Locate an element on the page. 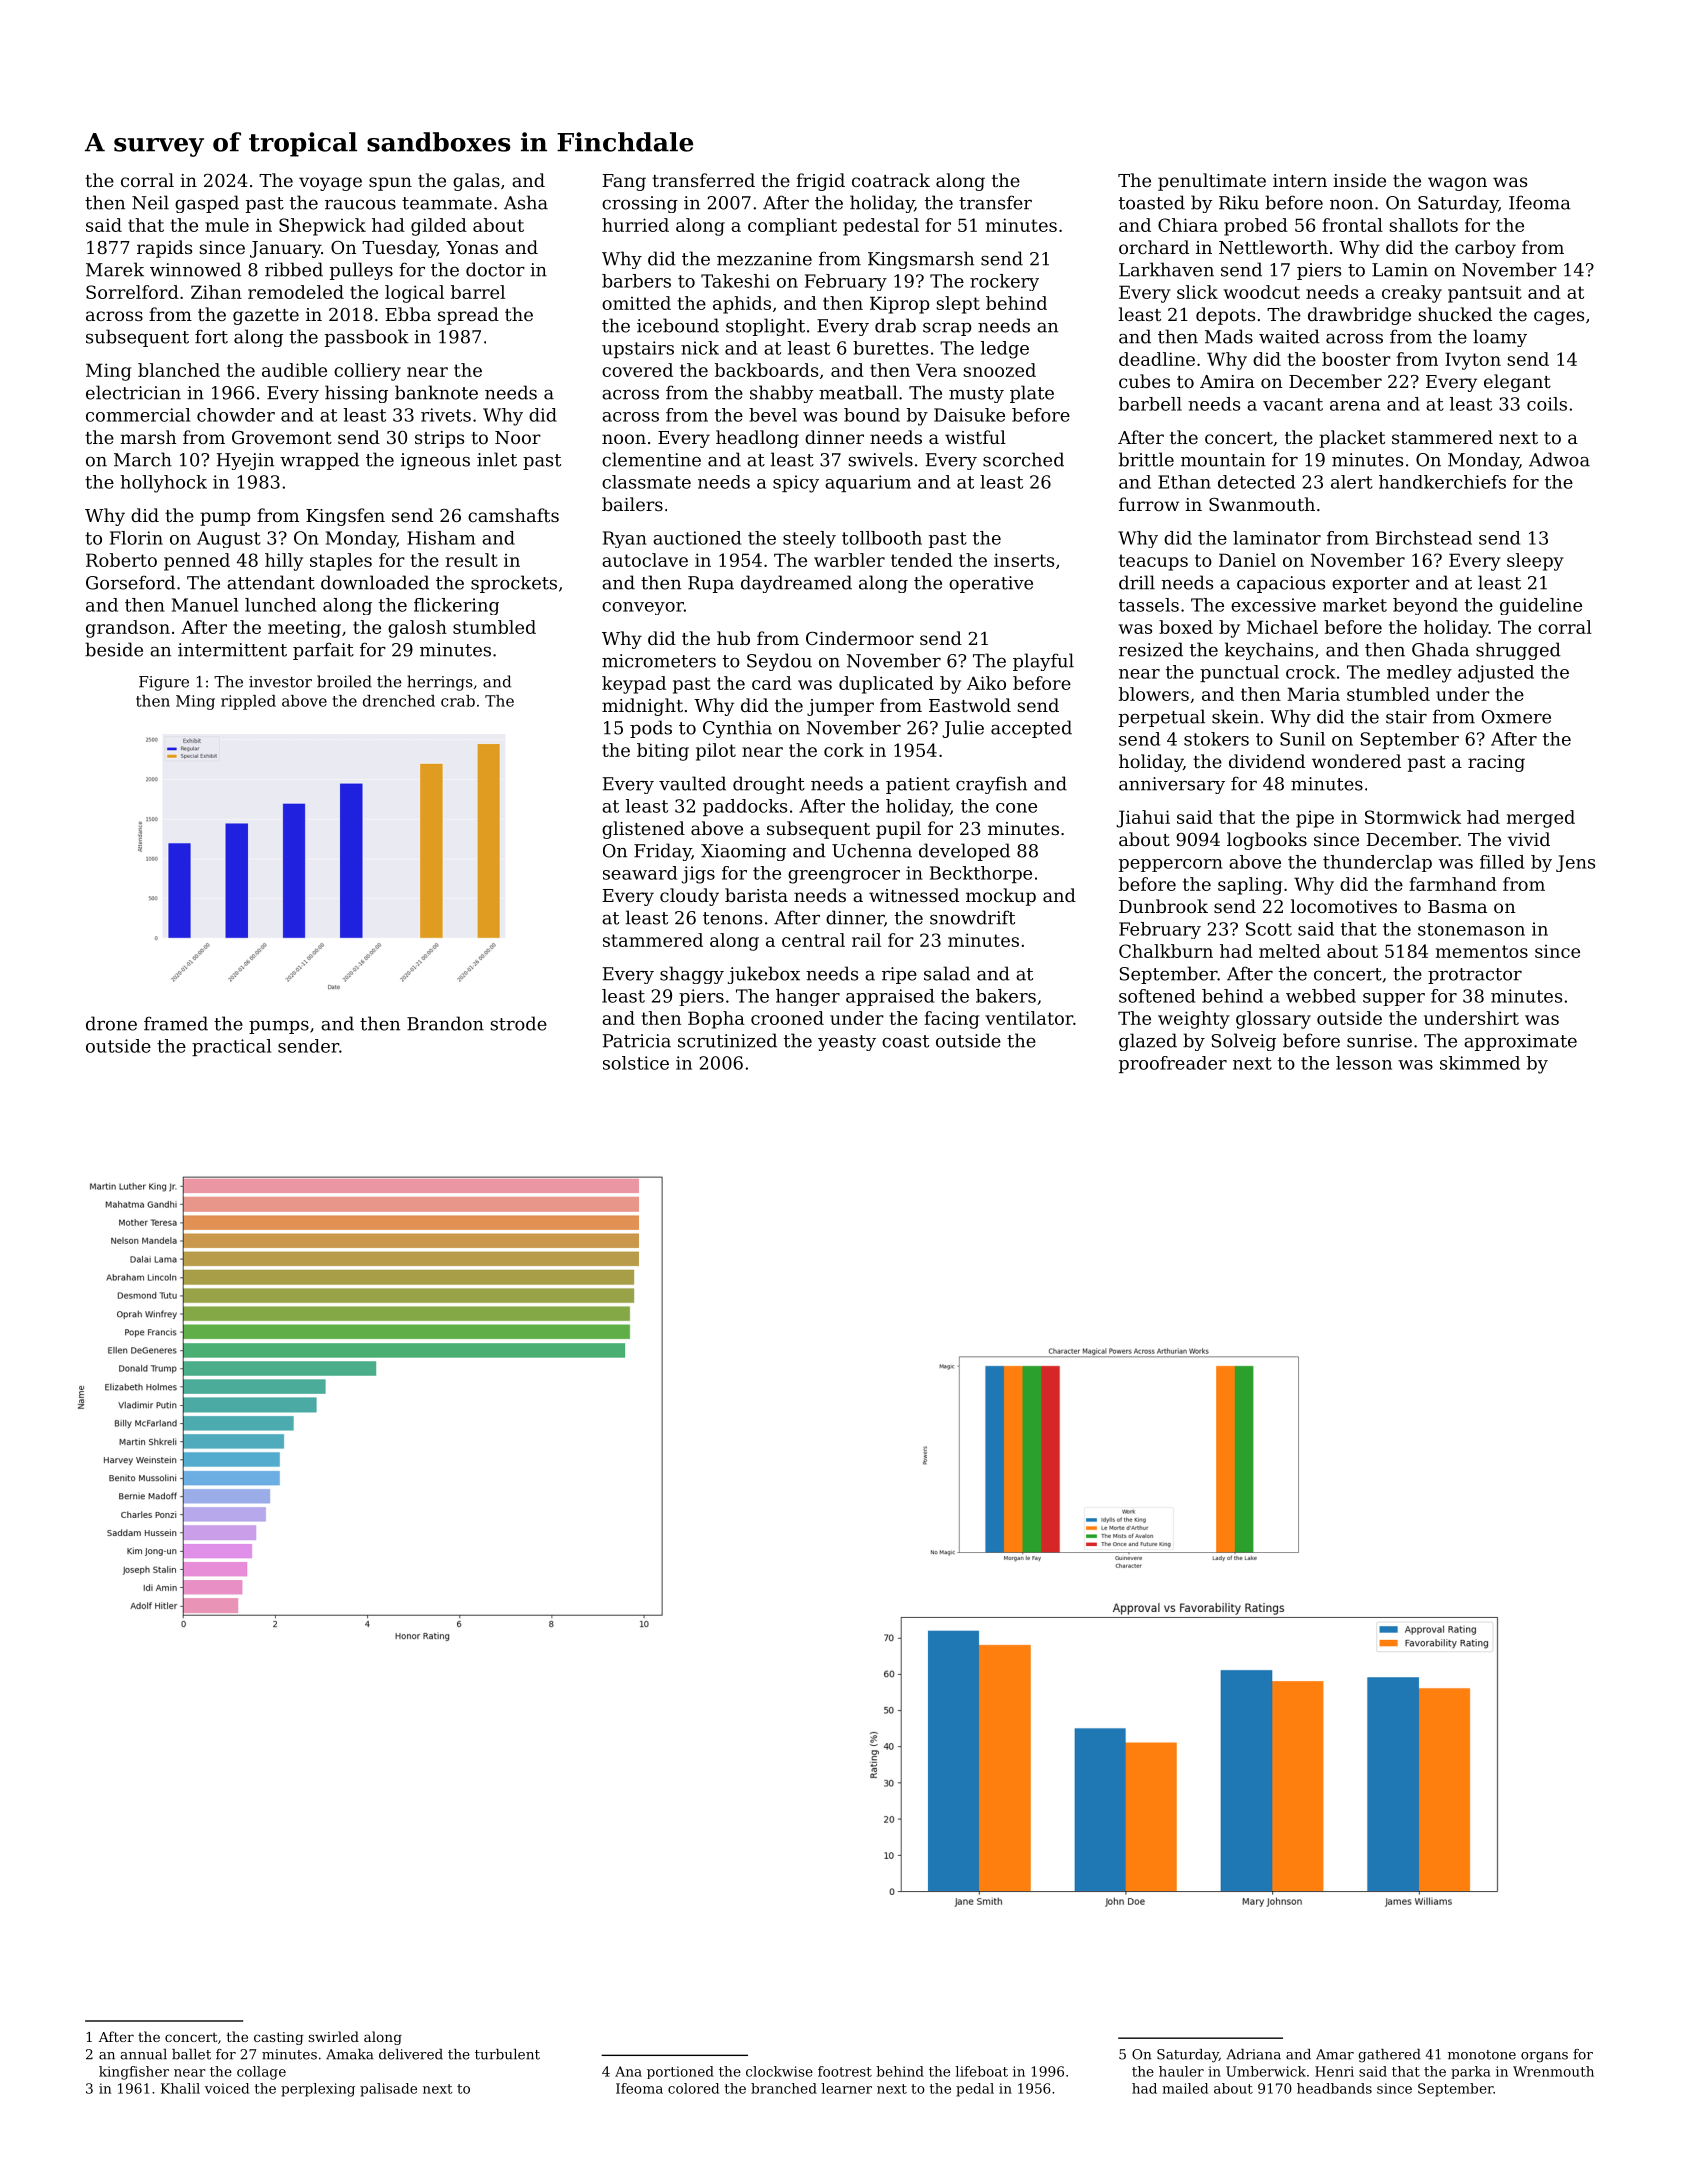 Image resolution: width=1683 pixels, height=2178 pixels. Amar is located at coordinates (1335, 2054).
